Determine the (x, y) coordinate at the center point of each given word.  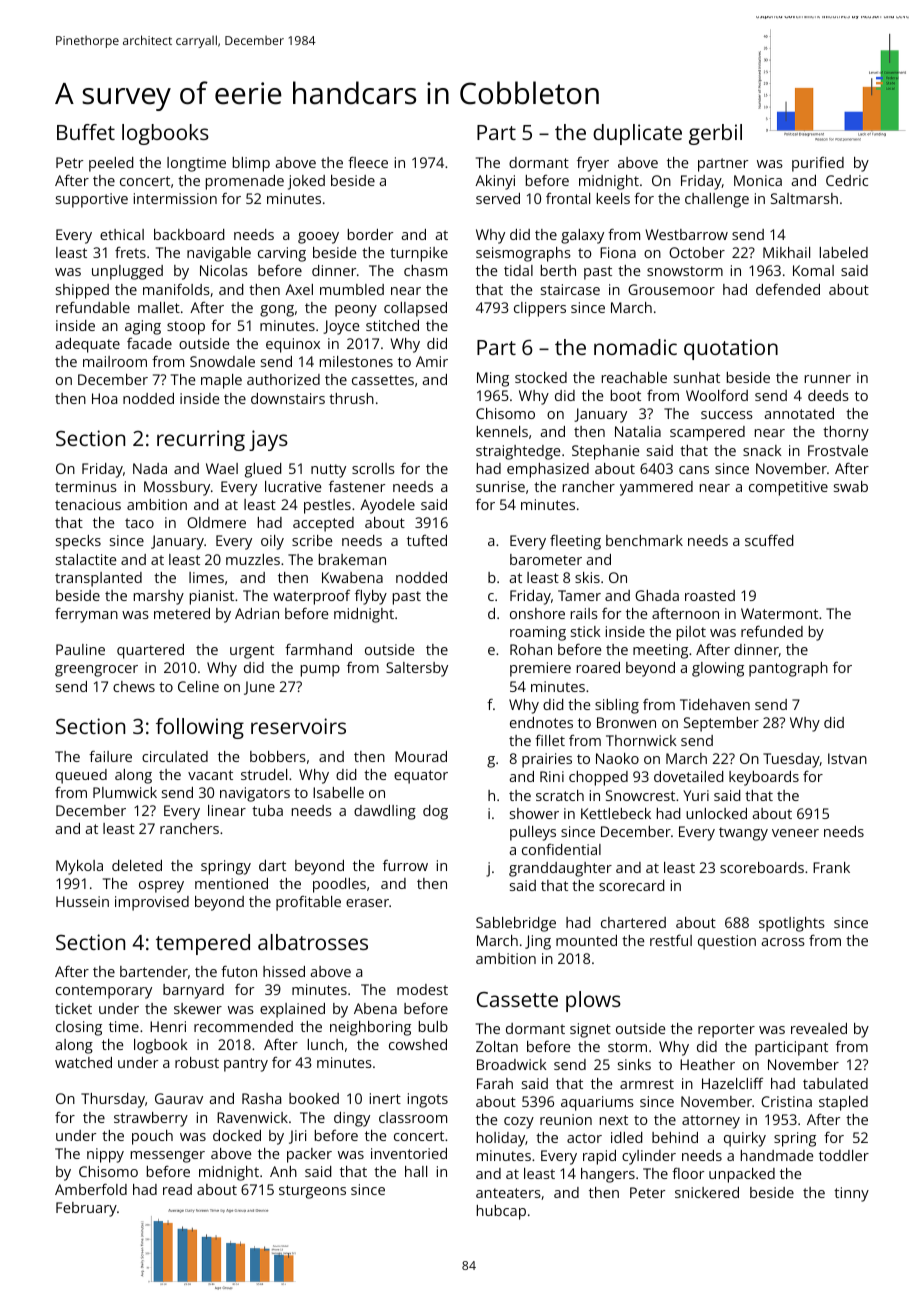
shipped (82, 291)
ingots (428, 1100)
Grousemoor (671, 289)
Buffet (86, 132)
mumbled (352, 289)
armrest (647, 1084)
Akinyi (495, 182)
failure (110, 756)
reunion (566, 1119)
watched (83, 1062)
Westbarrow (686, 234)
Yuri (696, 795)
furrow (405, 865)
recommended (243, 1026)
